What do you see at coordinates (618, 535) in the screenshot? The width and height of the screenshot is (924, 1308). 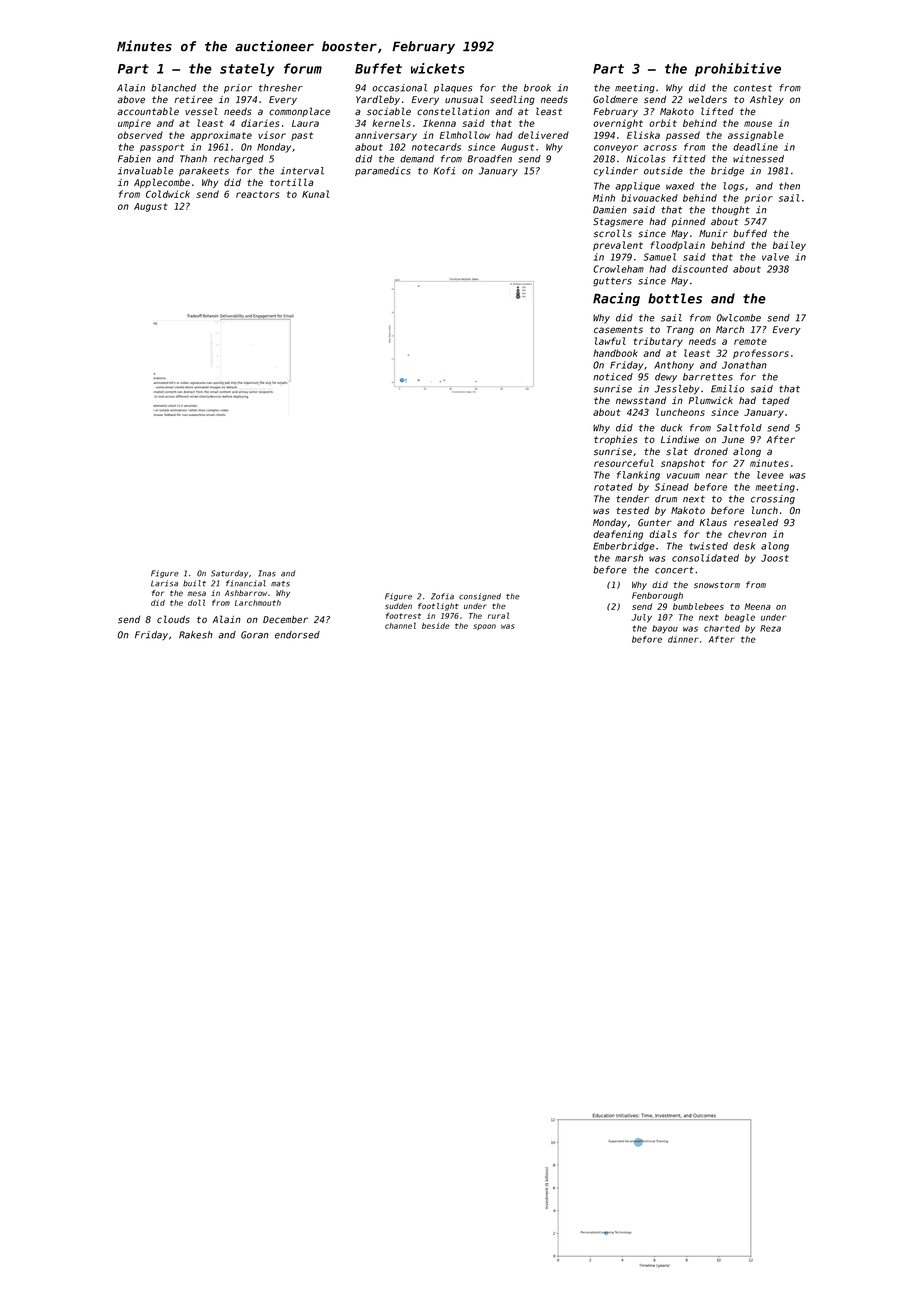 I see `deafening` at bounding box center [618, 535].
